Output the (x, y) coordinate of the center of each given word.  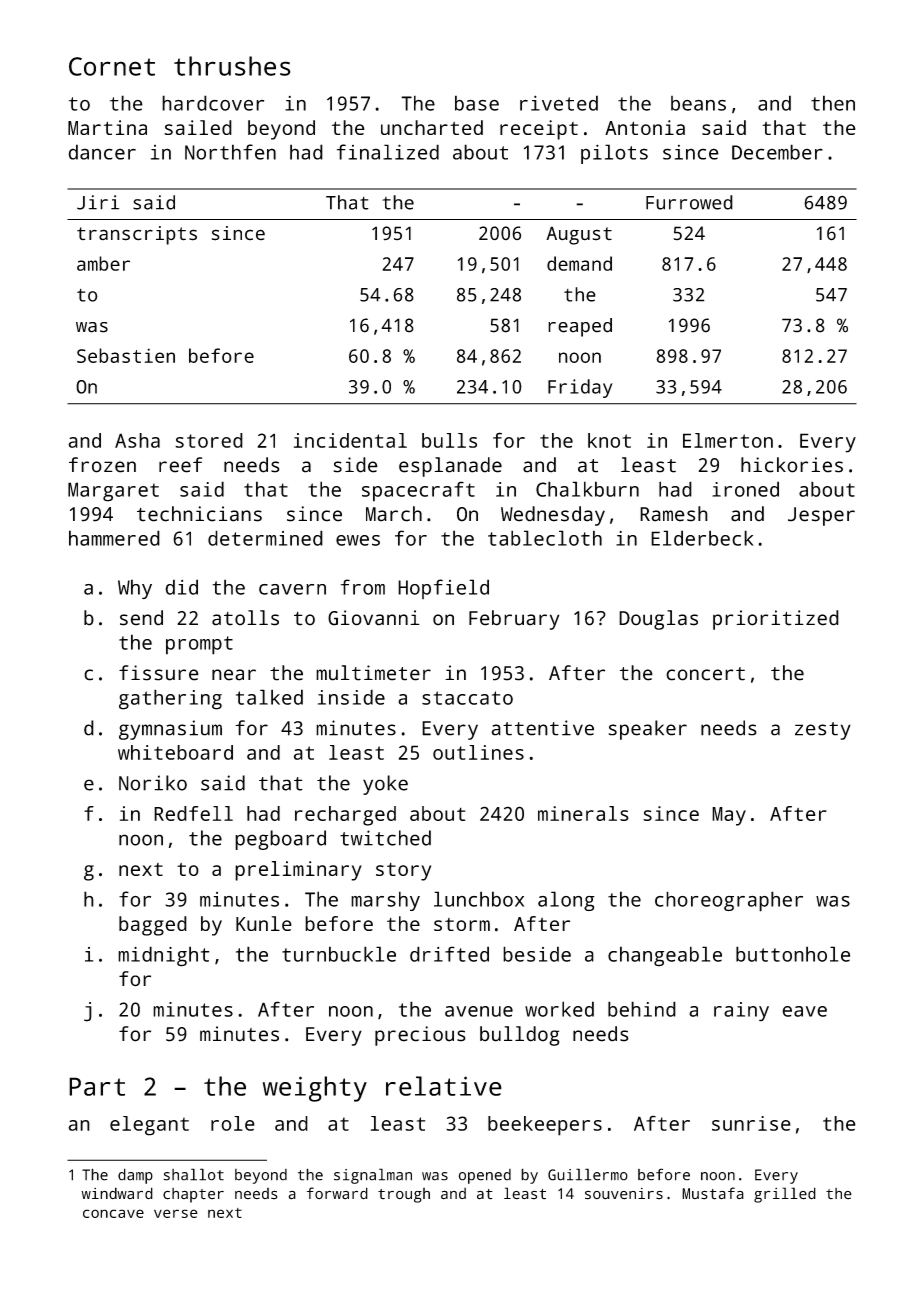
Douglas (658, 620)
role (233, 1123)
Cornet (112, 66)
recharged (345, 816)
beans (698, 103)
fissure (159, 673)
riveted (559, 103)
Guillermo (588, 1174)
